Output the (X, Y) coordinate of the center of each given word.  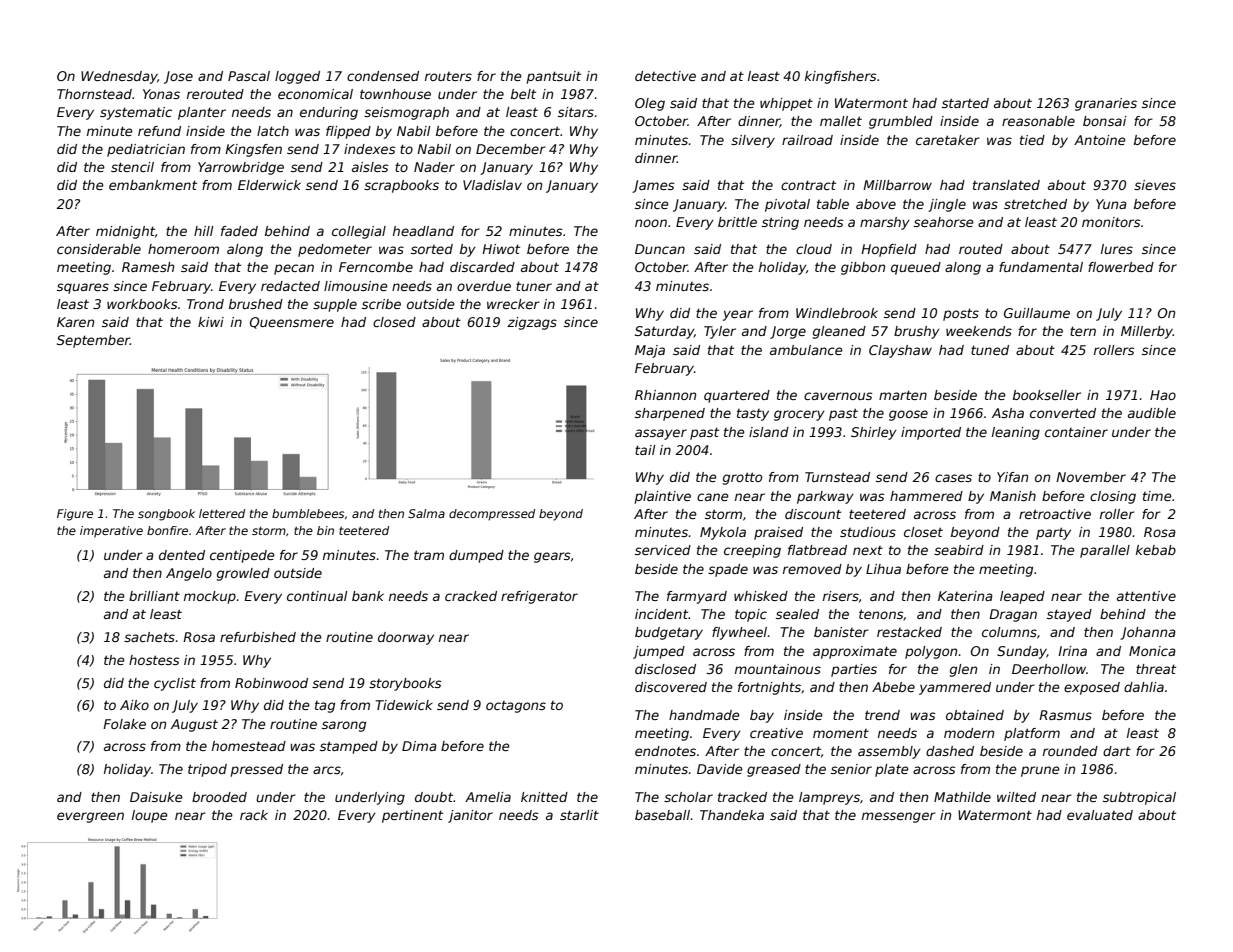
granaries (1106, 104)
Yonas (161, 94)
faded (239, 231)
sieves (1155, 185)
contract (808, 185)
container (1076, 432)
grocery (799, 415)
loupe (150, 816)
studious (868, 532)
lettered (222, 513)
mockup (210, 597)
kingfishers (841, 77)
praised (778, 533)
